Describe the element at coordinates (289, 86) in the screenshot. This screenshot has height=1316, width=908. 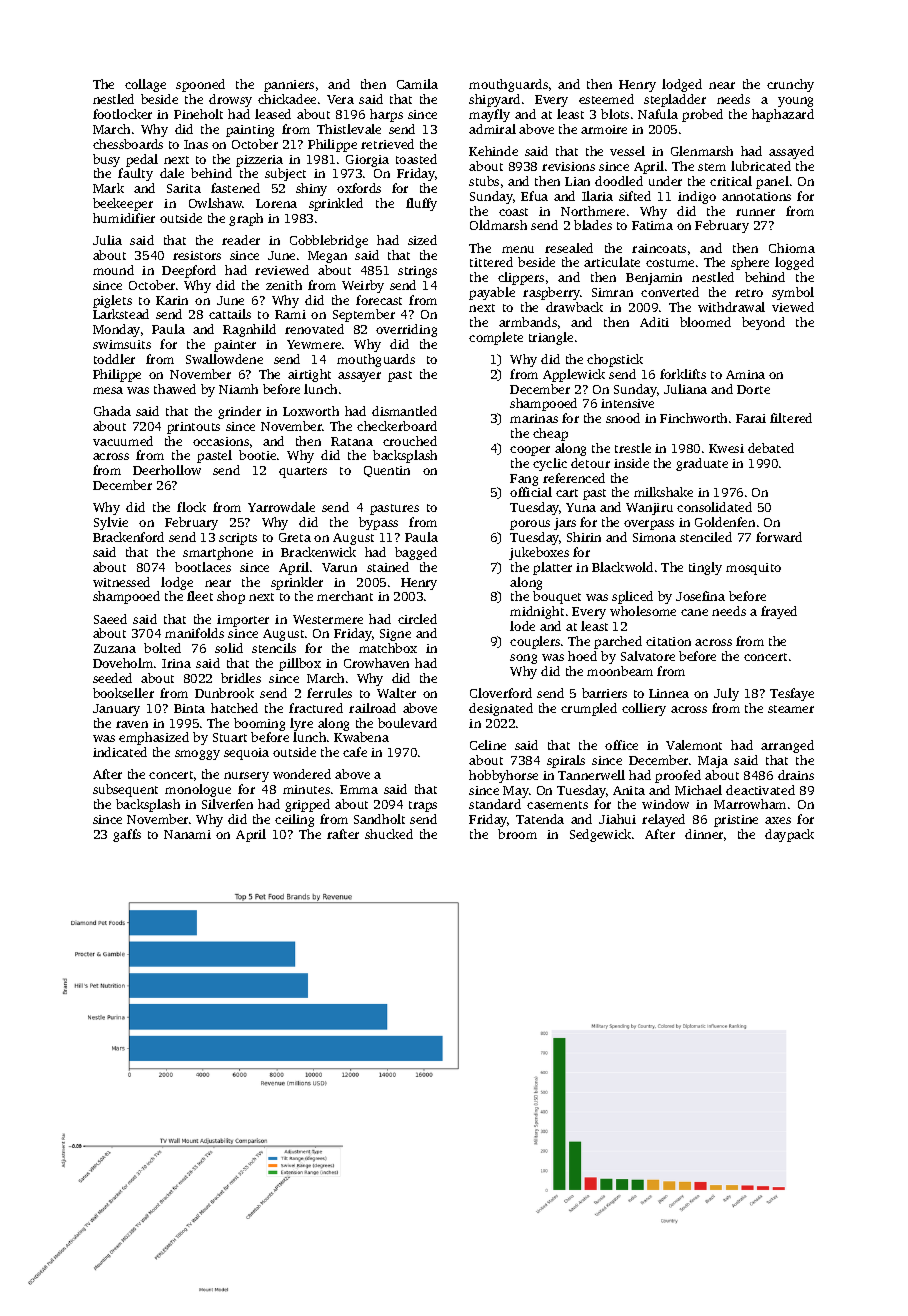
I see `panniers` at that location.
